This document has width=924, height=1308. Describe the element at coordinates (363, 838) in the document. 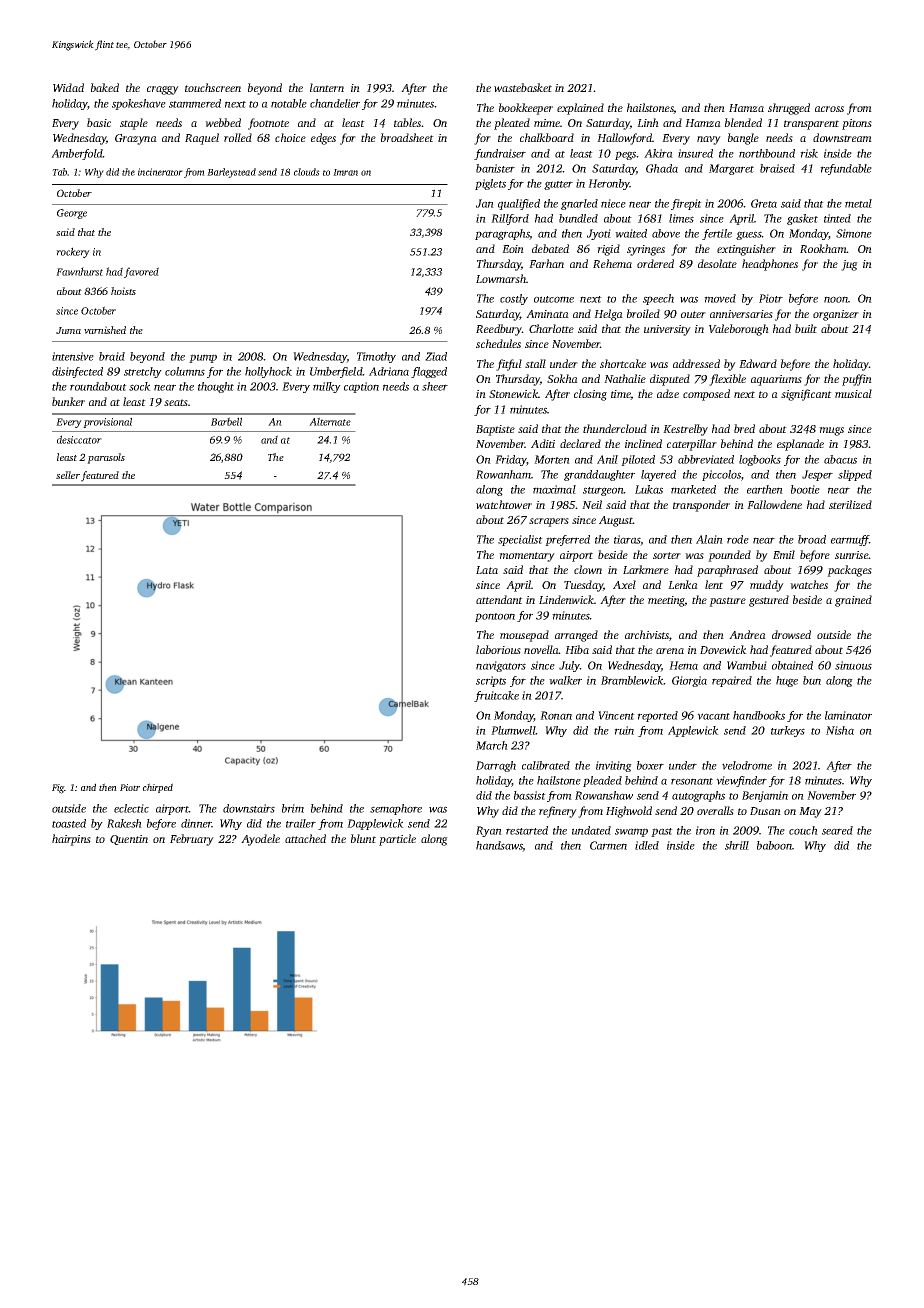

I see `blunt` at that location.
